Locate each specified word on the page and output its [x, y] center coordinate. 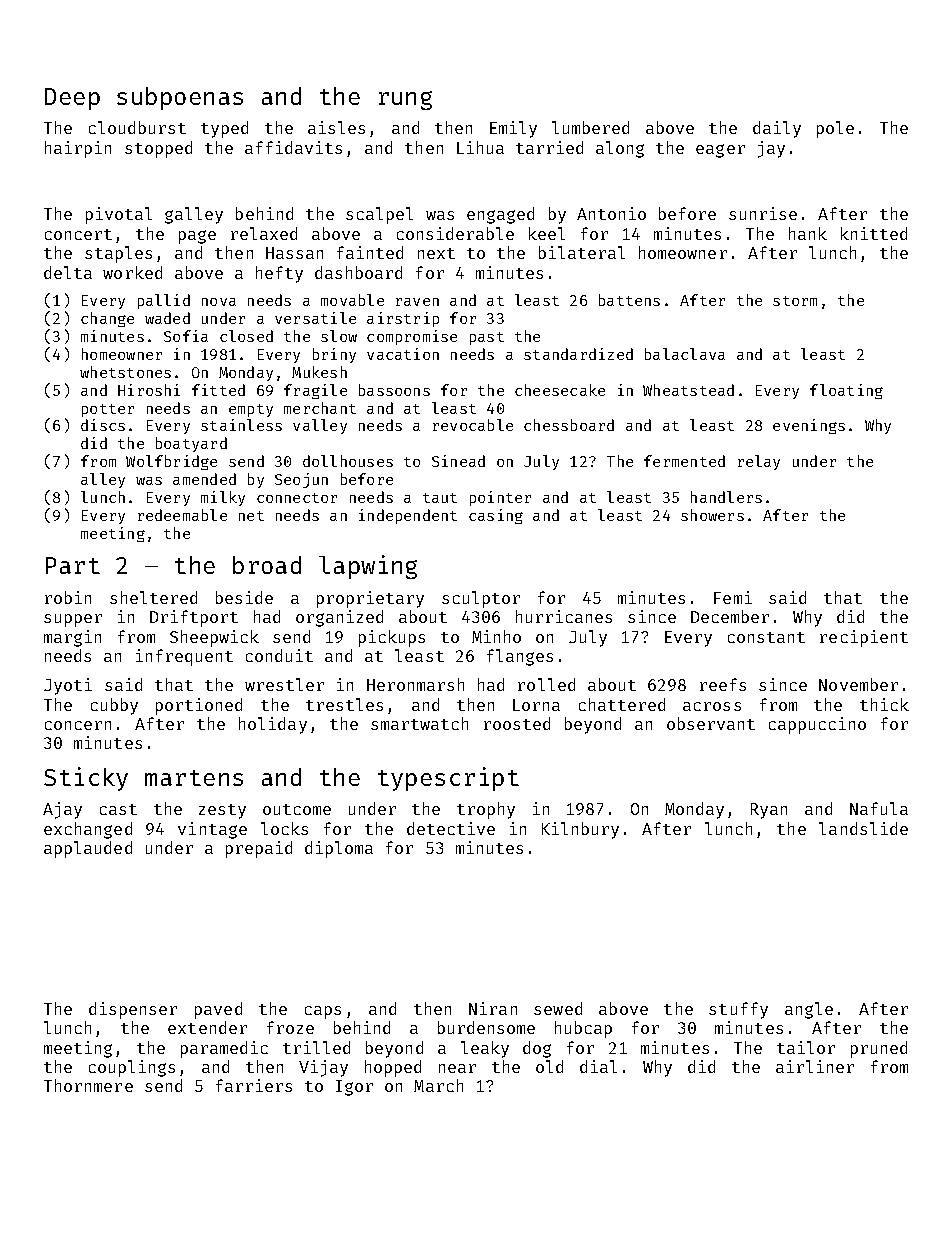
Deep [72, 99]
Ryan [769, 811]
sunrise [763, 213]
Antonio [611, 213]
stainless [241, 425]
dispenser [133, 1010]
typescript [448, 779]
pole [835, 129]
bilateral [582, 252]
